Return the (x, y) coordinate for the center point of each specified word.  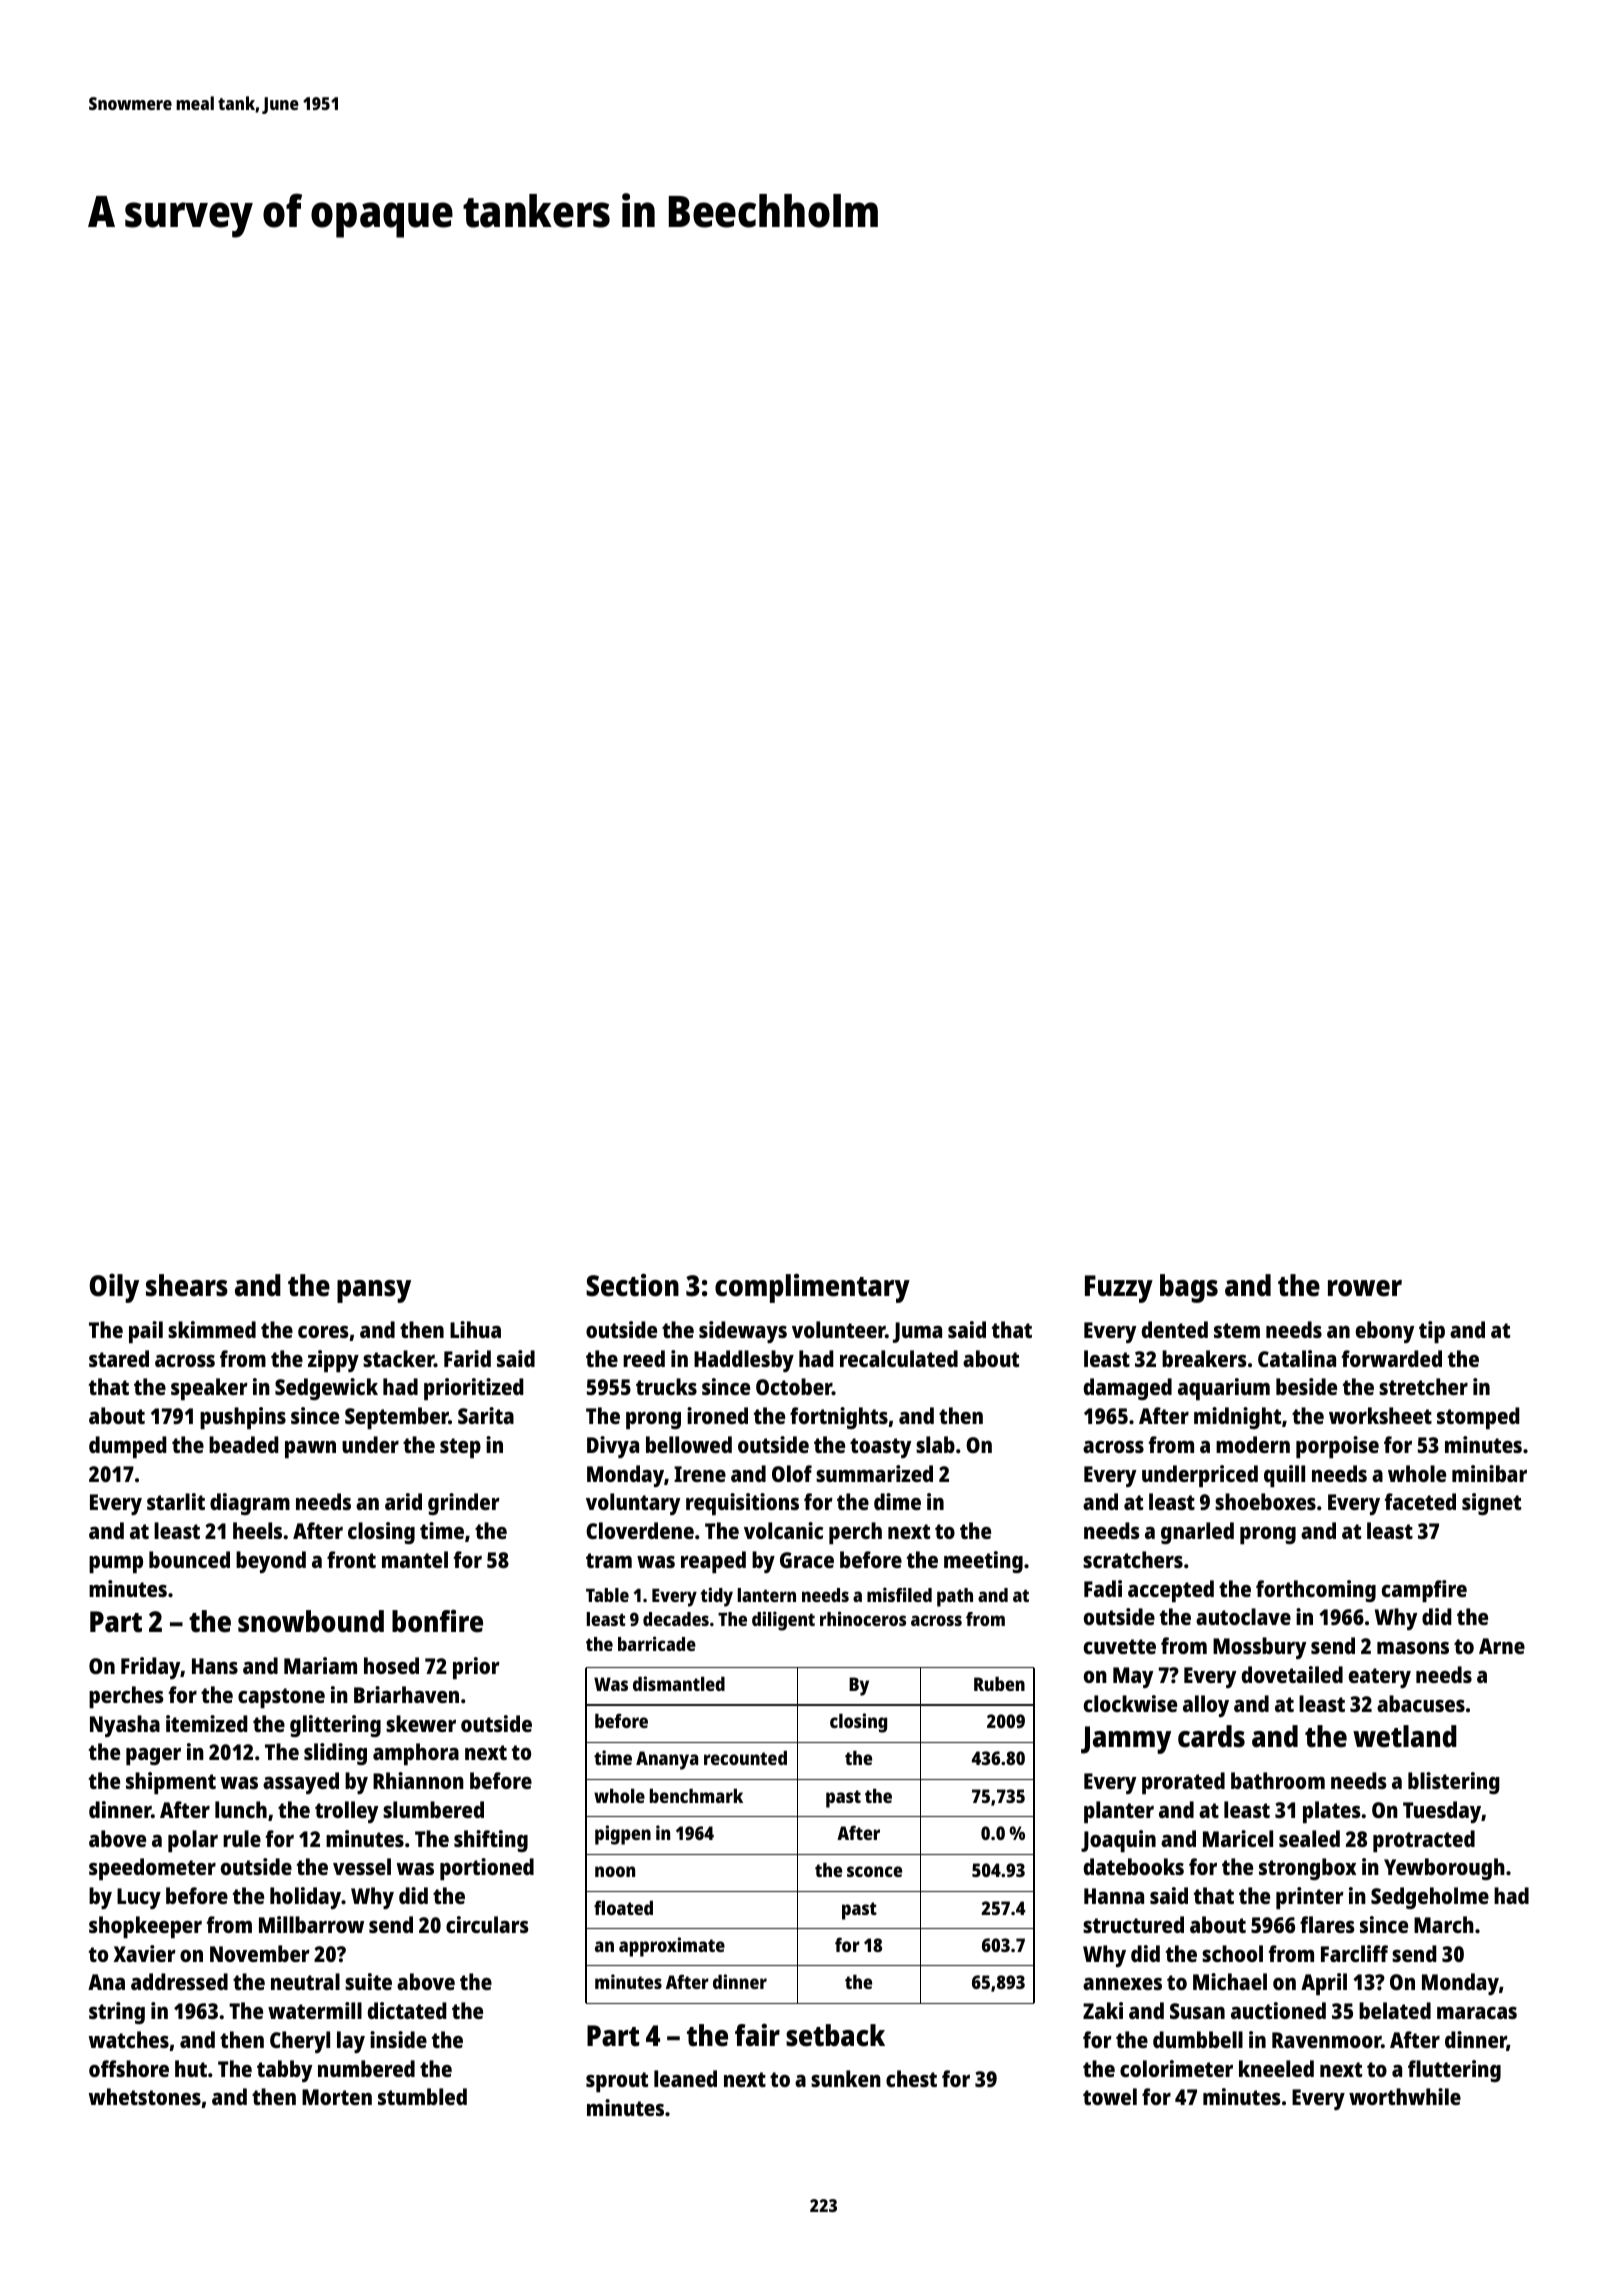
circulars (487, 1924)
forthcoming (1316, 1591)
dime (897, 1501)
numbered (366, 2068)
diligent (783, 1621)
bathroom (1278, 1780)
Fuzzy (1119, 1289)
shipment (171, 1783)
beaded (244, 1444)
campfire (1424, 1591)
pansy (374, 1291)
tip (1432, 1332)
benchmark (696, 1796)
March (1444, 1924)
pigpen (623, 1835)
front (351, 1559)
